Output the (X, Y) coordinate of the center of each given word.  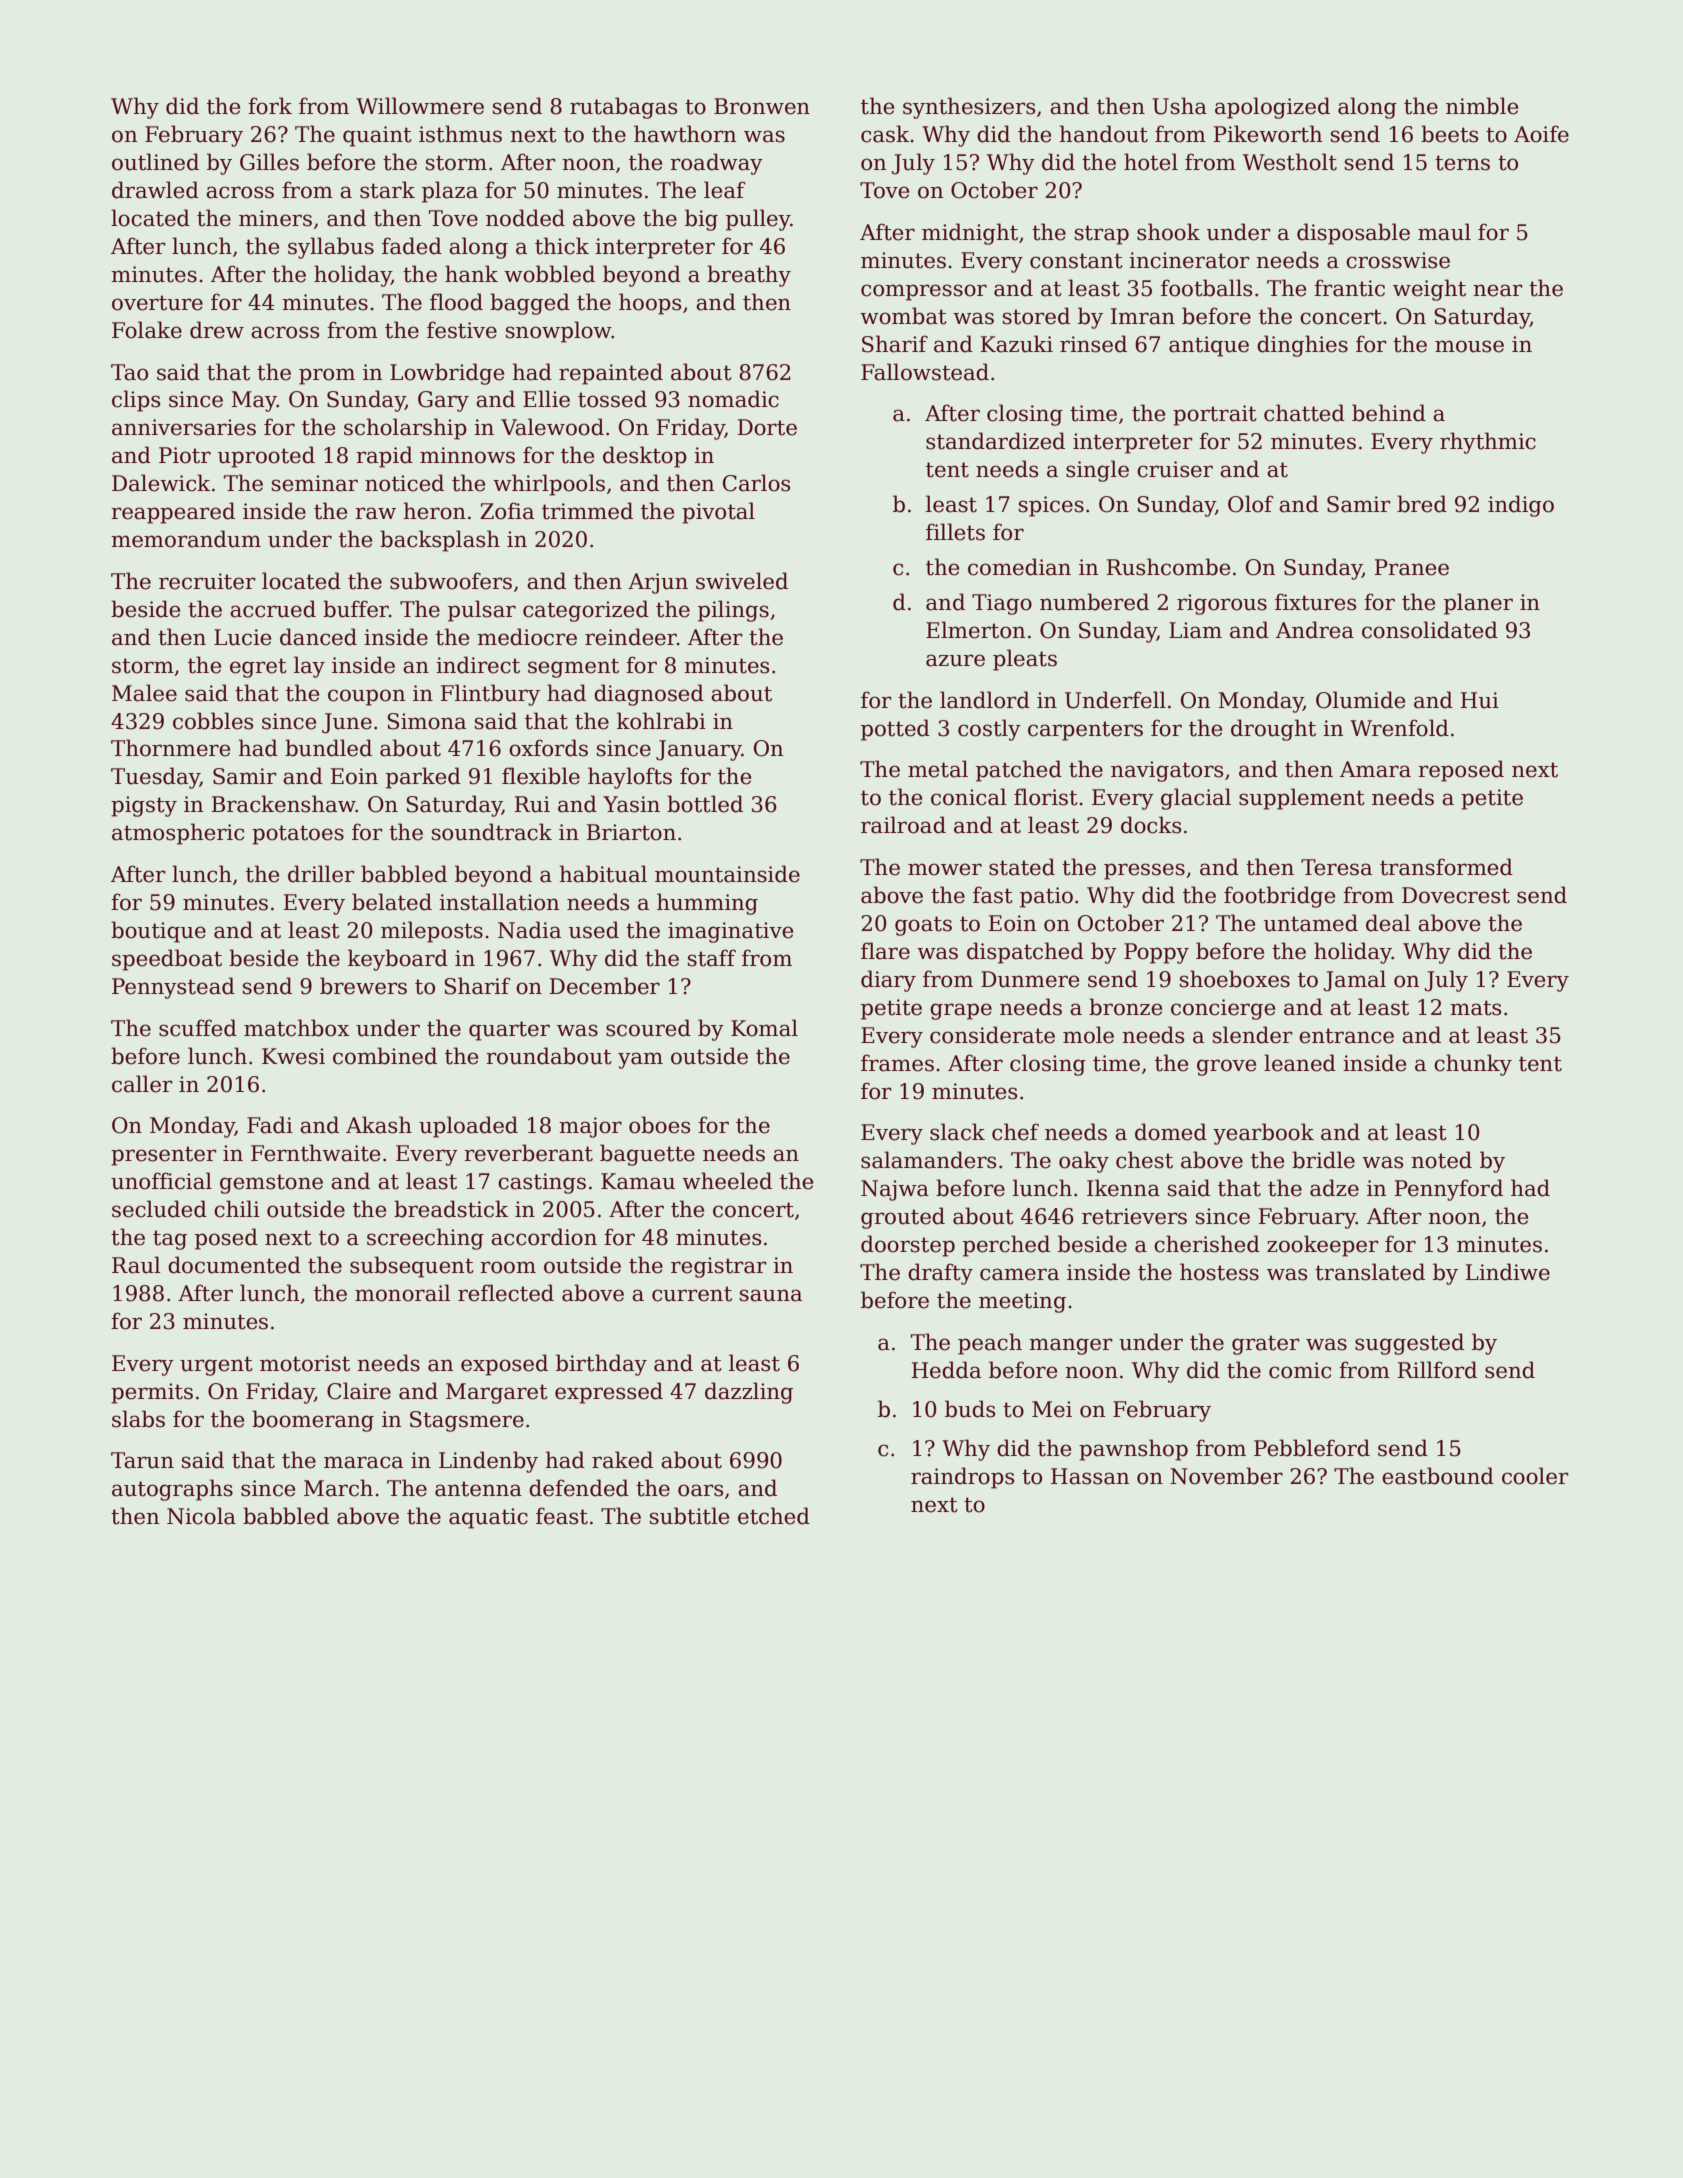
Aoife (1541, 134)
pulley (758, 220)
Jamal (1355, 981)
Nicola (201, 1516)
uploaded (468, 1127)
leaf (725, 190)
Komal (764, 1028)
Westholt (1290, 162)
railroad (903, 825)
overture (157, 303)
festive (462, 330)
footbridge (1279, 897)
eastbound (1438, 1476)
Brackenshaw (283, 804)
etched (774, 1516)
